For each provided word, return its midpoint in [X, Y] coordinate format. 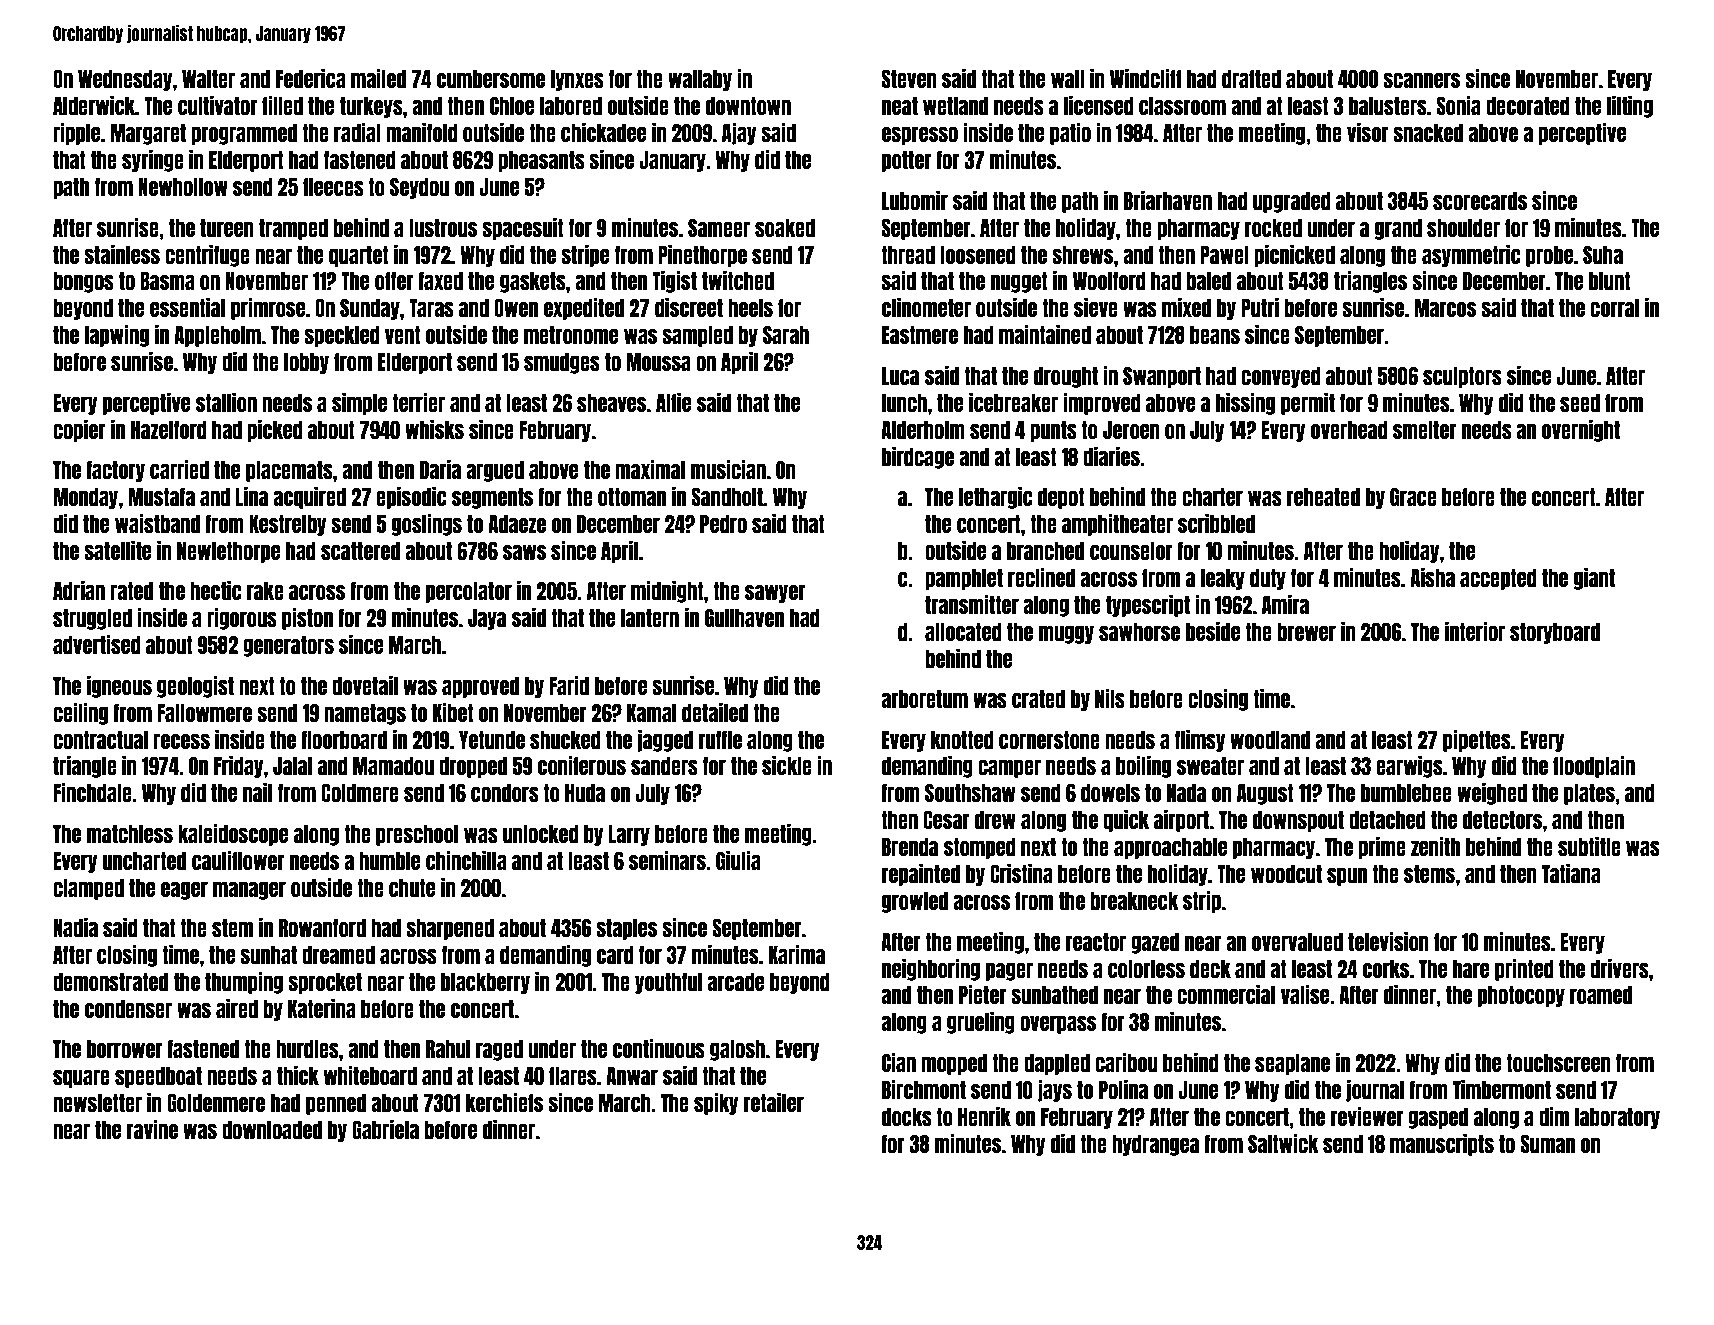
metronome [571, 335]
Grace [1413, 497]
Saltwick [1283, 1143]
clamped [88, 889]
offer [394, 281]
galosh [737, 1050]
